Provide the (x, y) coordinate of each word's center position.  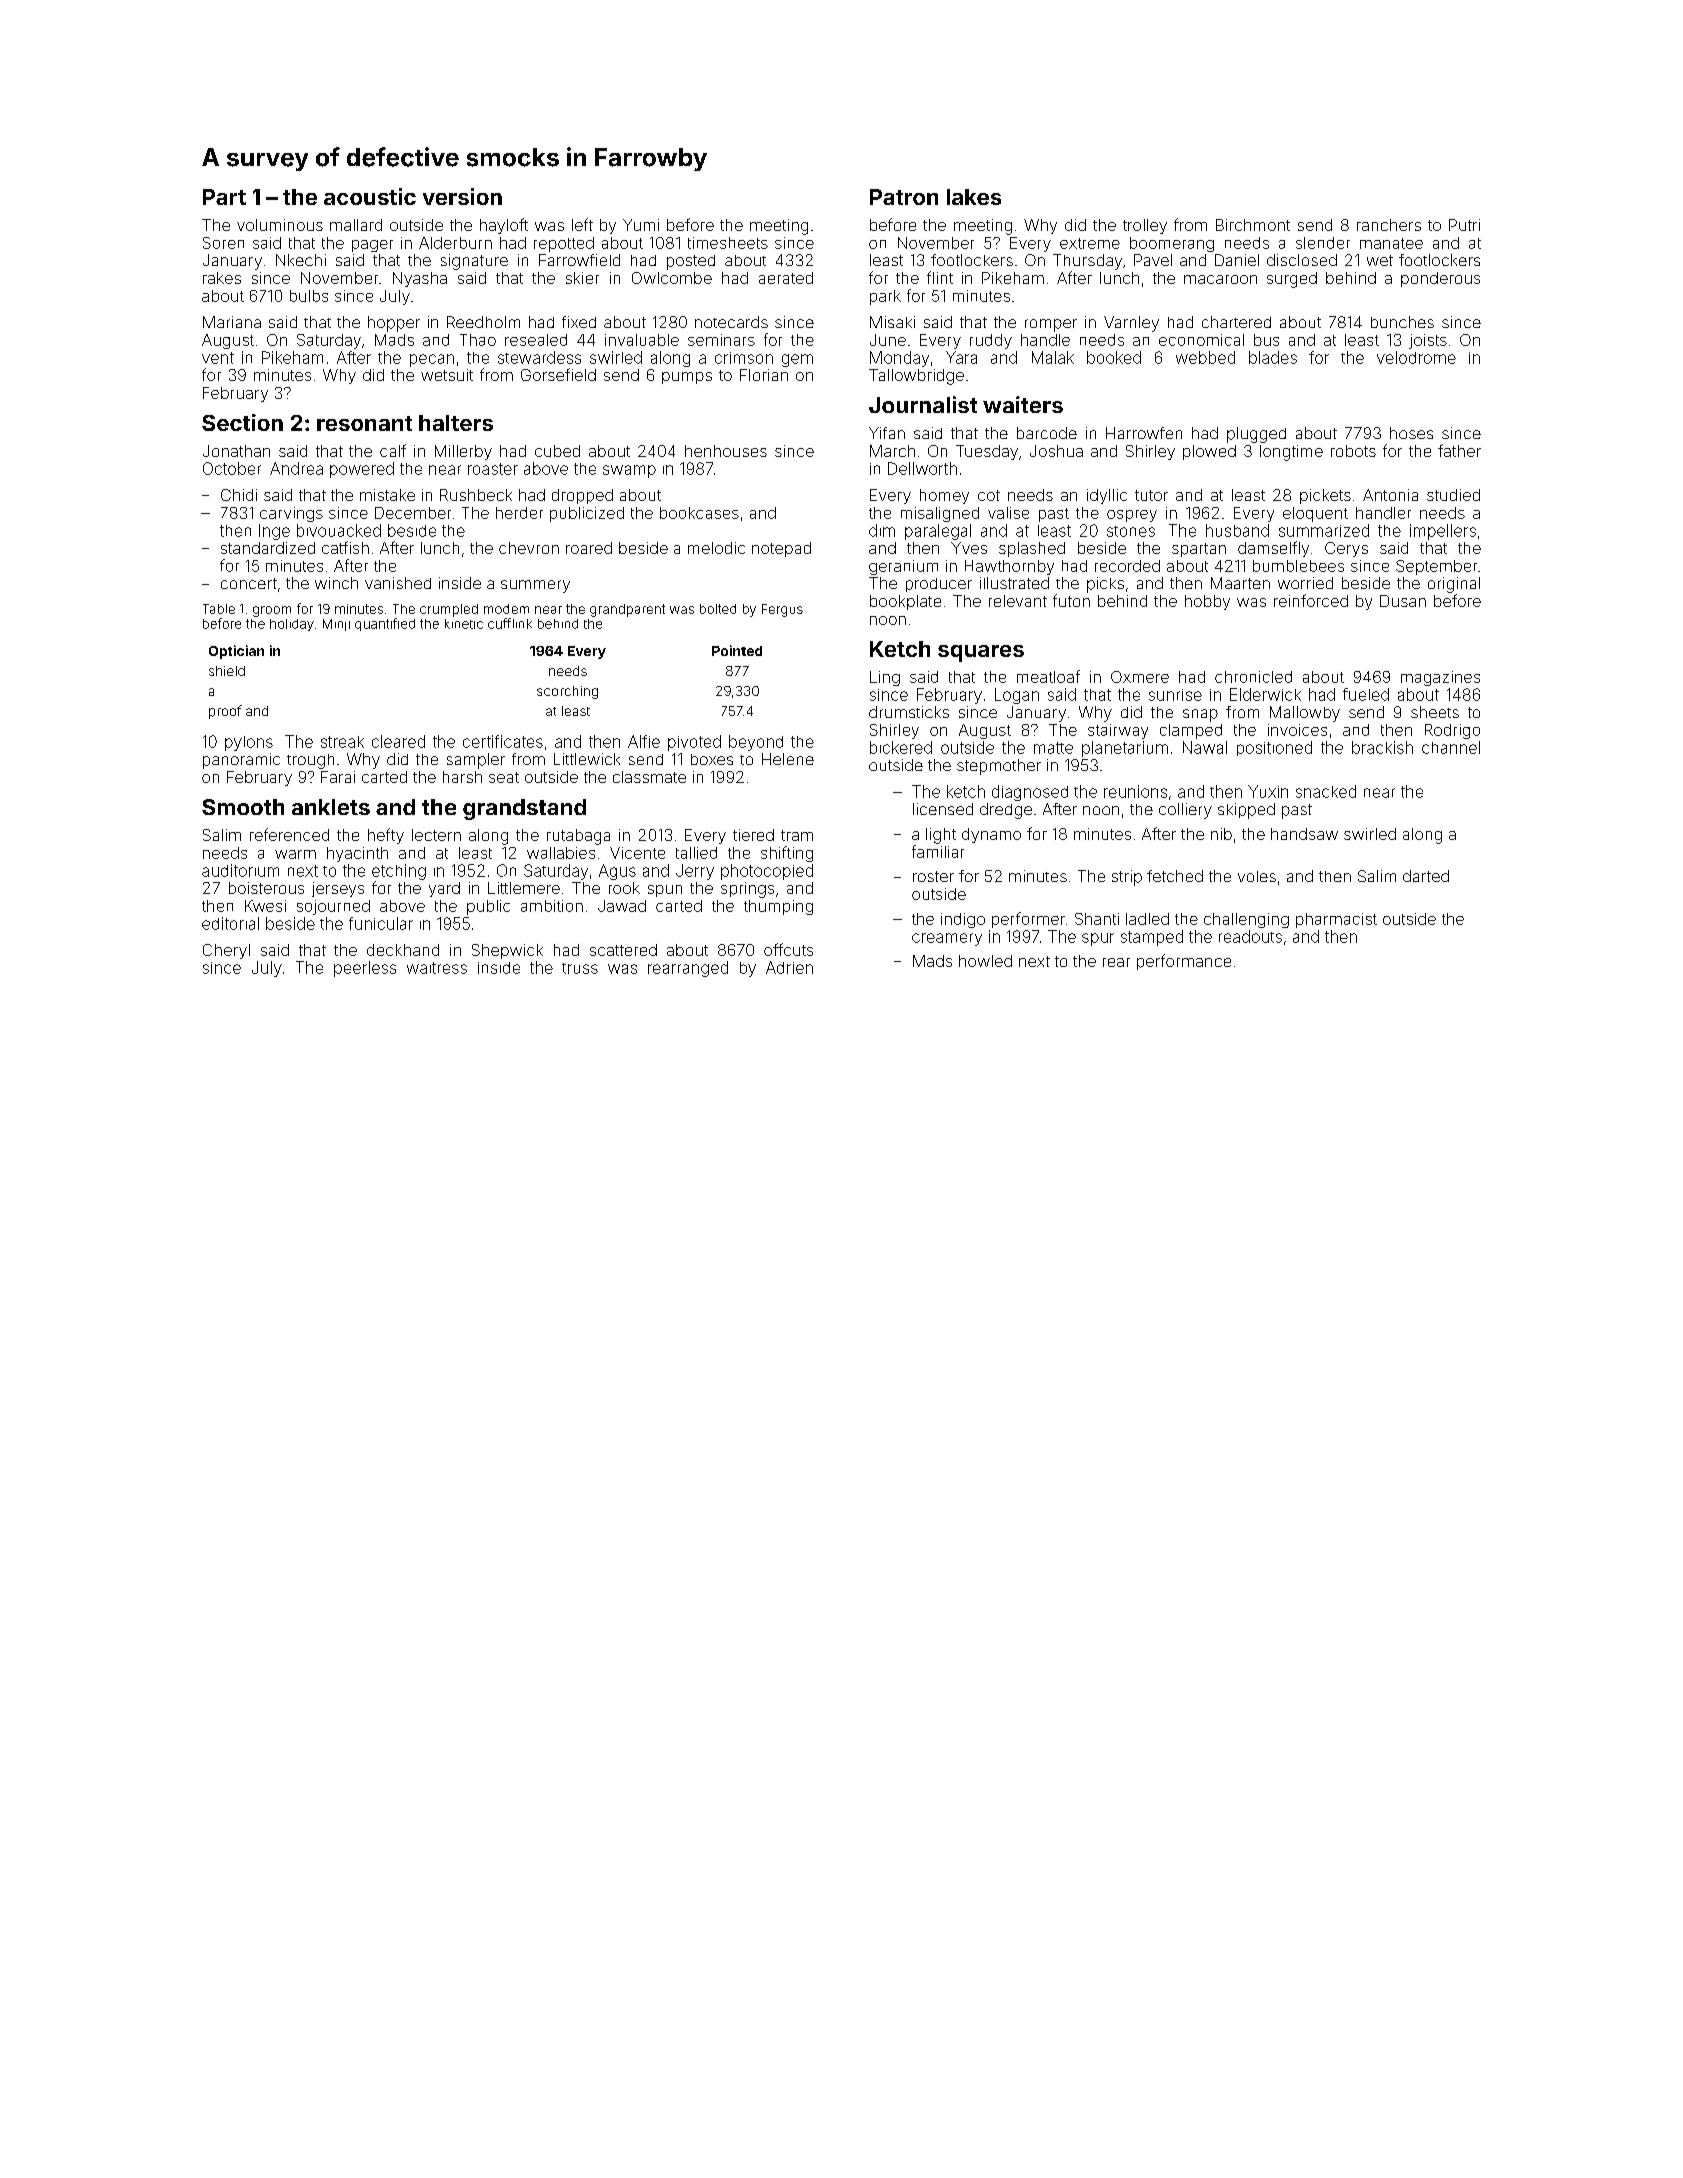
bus (1266, 340)
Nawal (1205, 747)
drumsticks (909, 712)
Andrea (296, 468)
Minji (336, 625)
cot (989, 495)
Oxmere (1140, 677)
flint (940, 277)
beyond (756, 743)
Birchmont (1253, 225)
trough (310, 761)
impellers (1443, 532)
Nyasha (420, 279)
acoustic (370, 196)
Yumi (641, 225)
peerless (365, 969)
